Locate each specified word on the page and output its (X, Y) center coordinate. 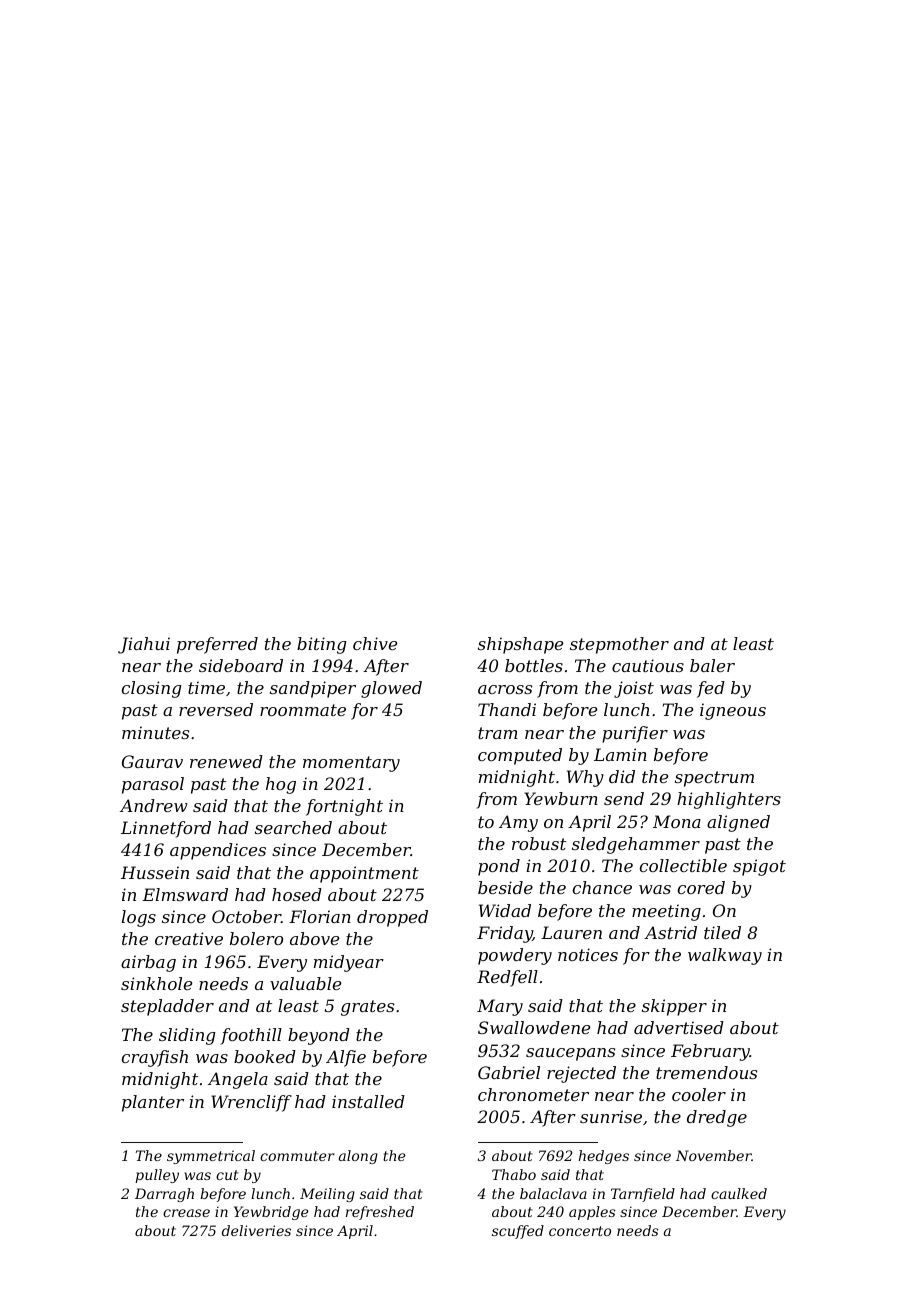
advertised (679, 1027)
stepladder (167, 1007)
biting (322, 645)
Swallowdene (534, 1027)
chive (375, 643)
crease (186, 1213)
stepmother (619, 645)
